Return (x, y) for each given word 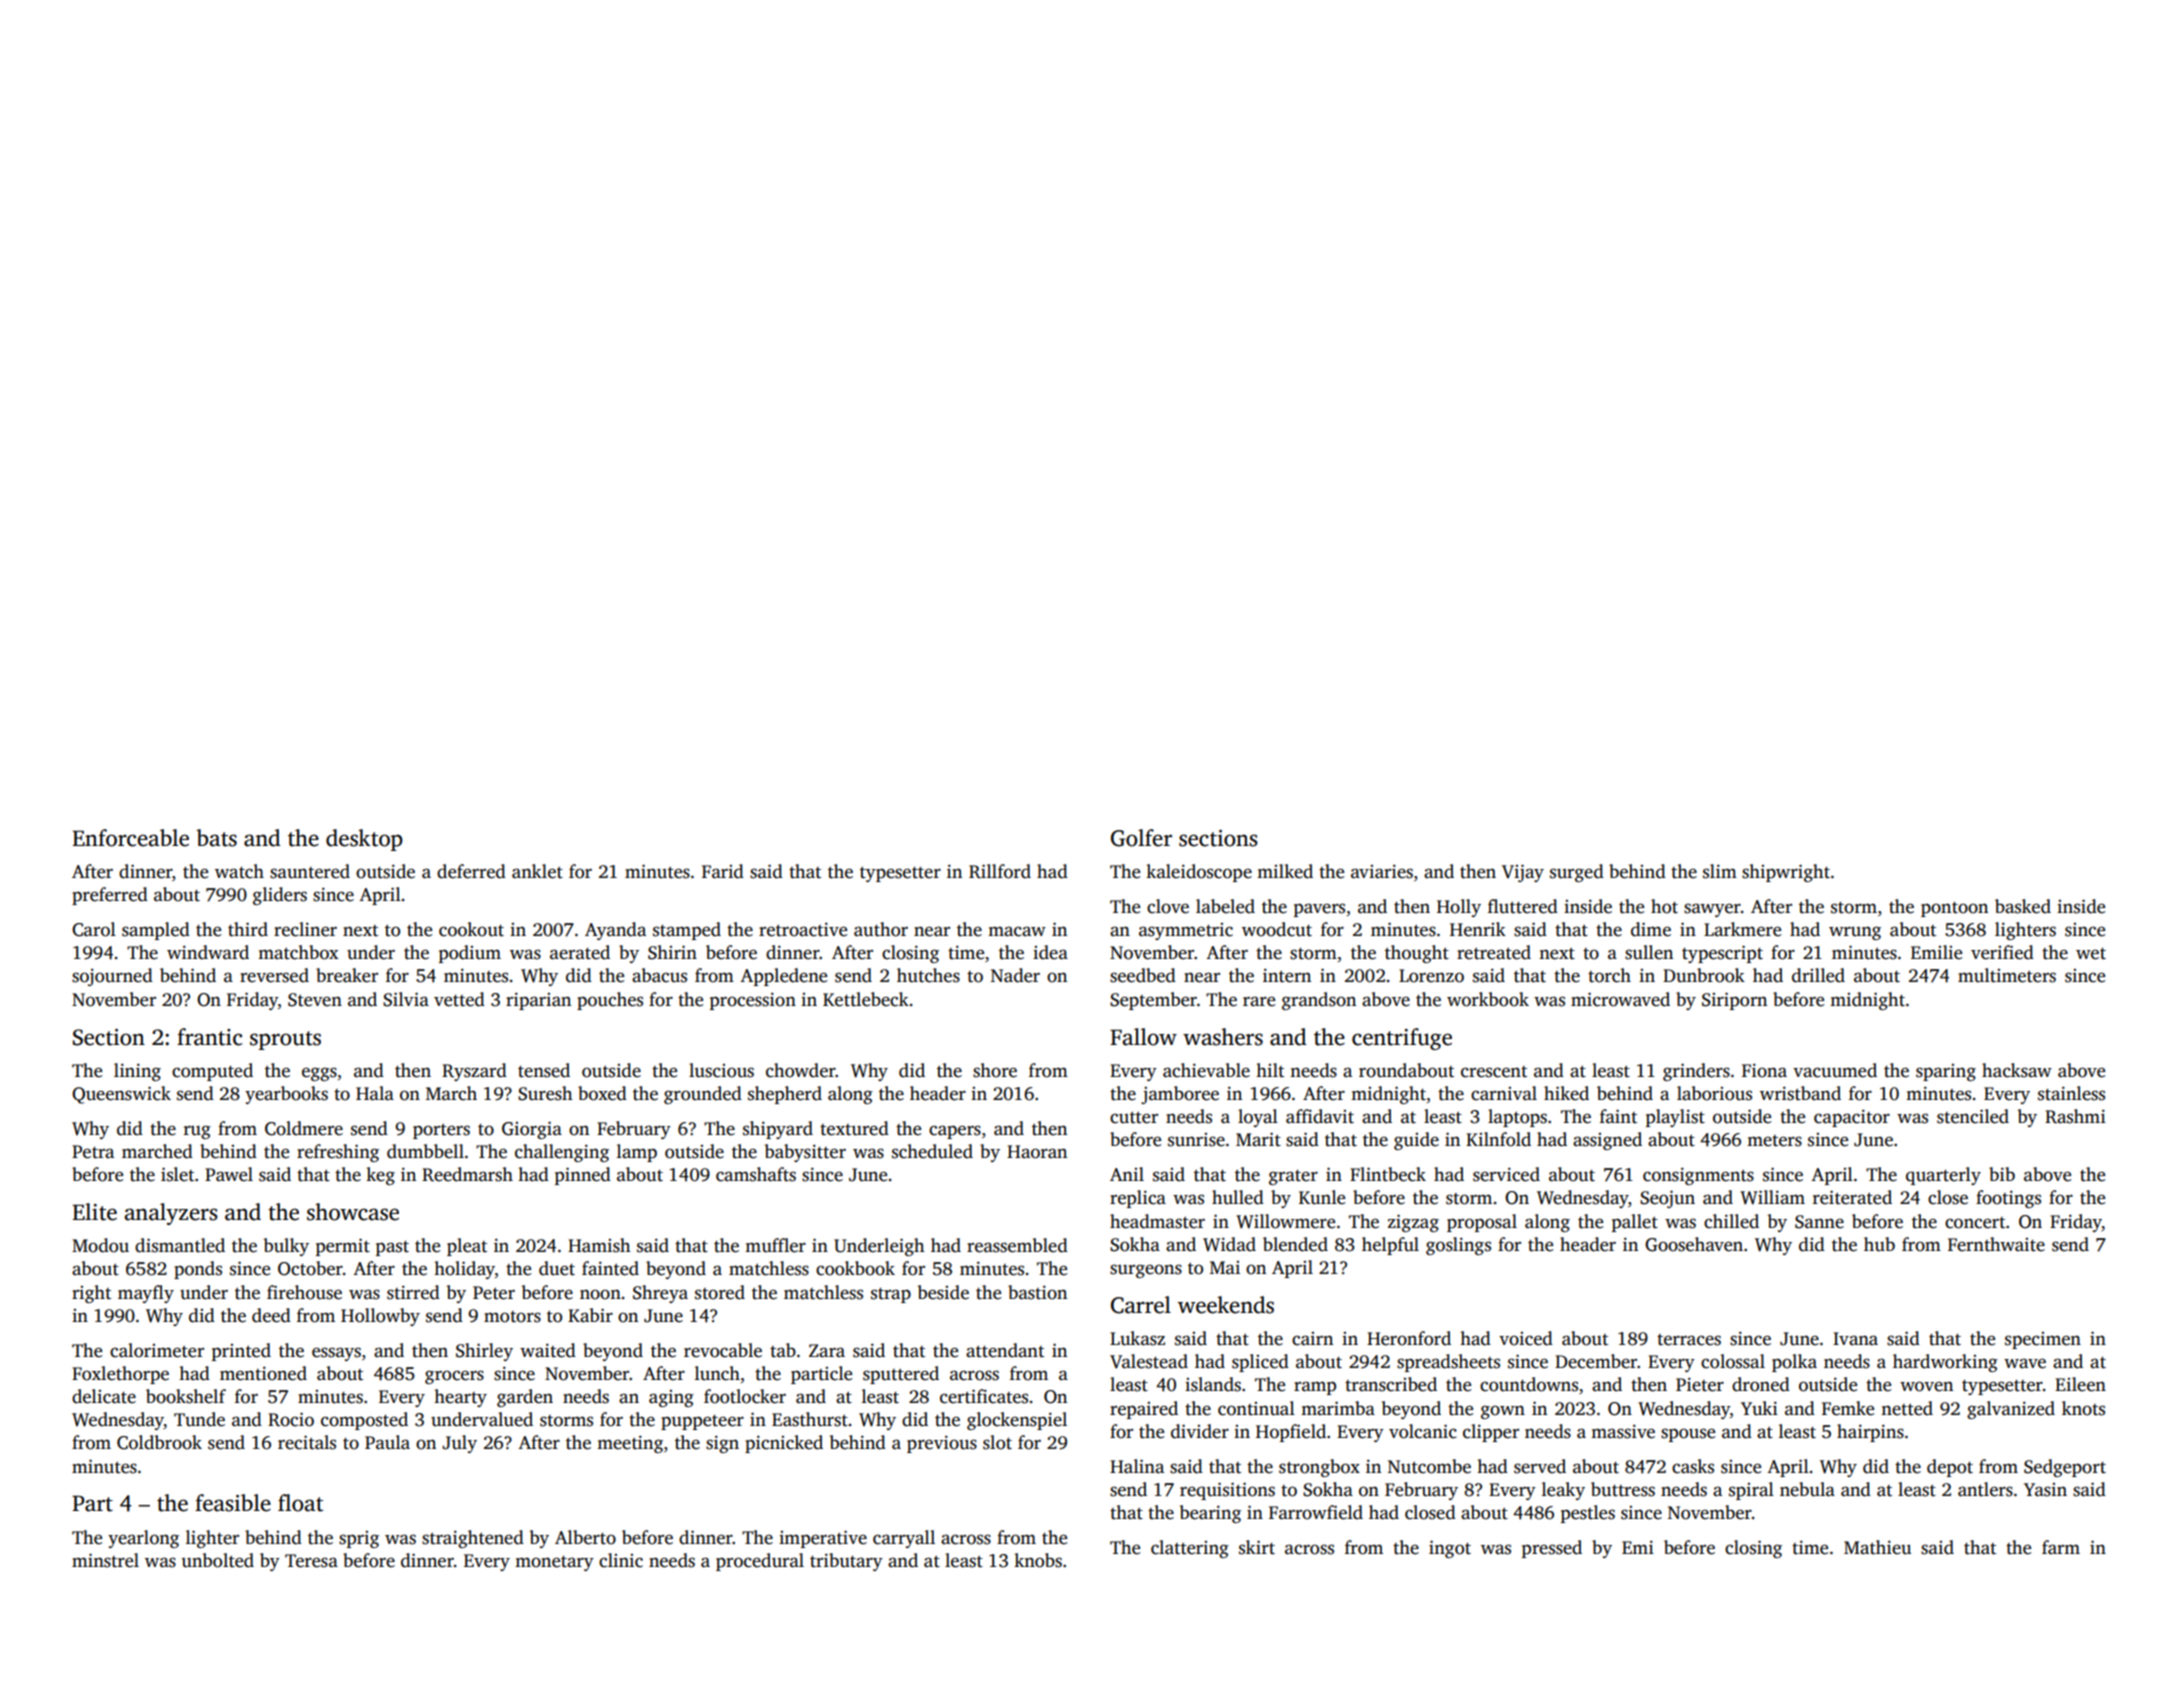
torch (1609, 975)
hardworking (1945, 1363)
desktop (364, 840)
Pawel (229, 1174)
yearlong (143, 1539)
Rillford (1000, 871)
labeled (1225, 906)
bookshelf (186, 1396)
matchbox (298, 952)
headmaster (1157, 1221)
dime (1651, 929)
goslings (1458, 1246)
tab (783, 1350)
